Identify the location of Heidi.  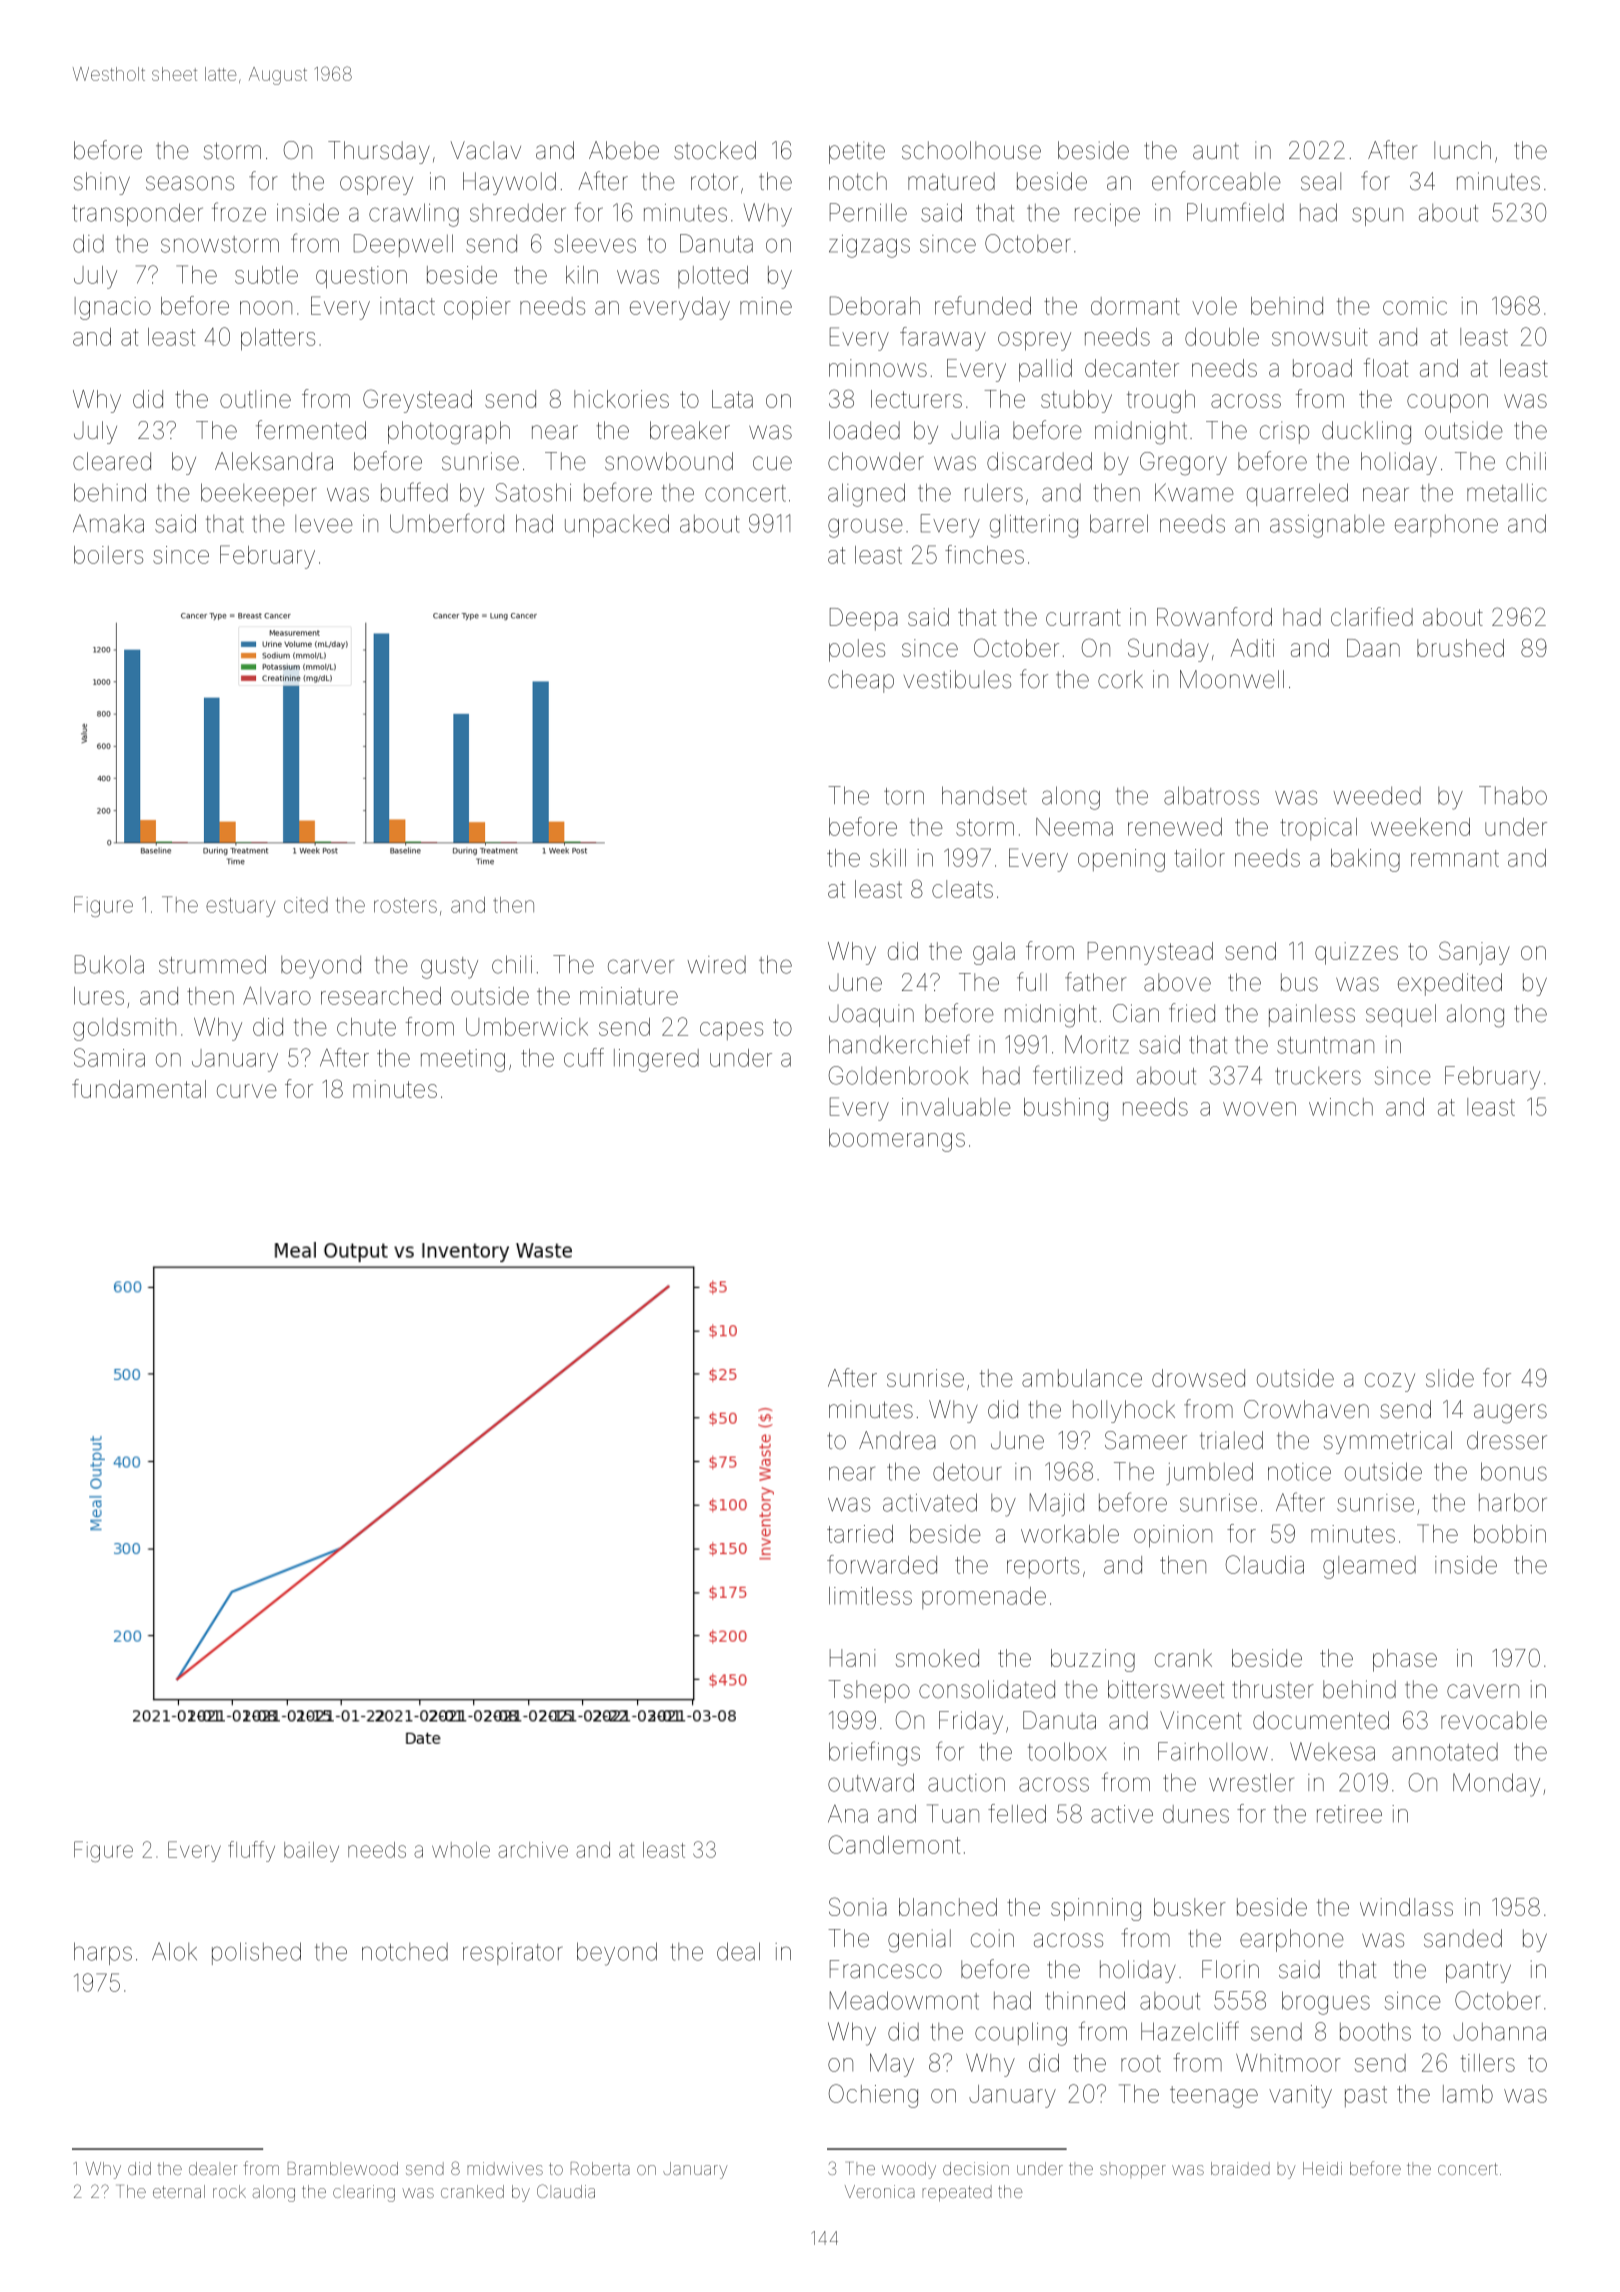
(1322, 2168).
